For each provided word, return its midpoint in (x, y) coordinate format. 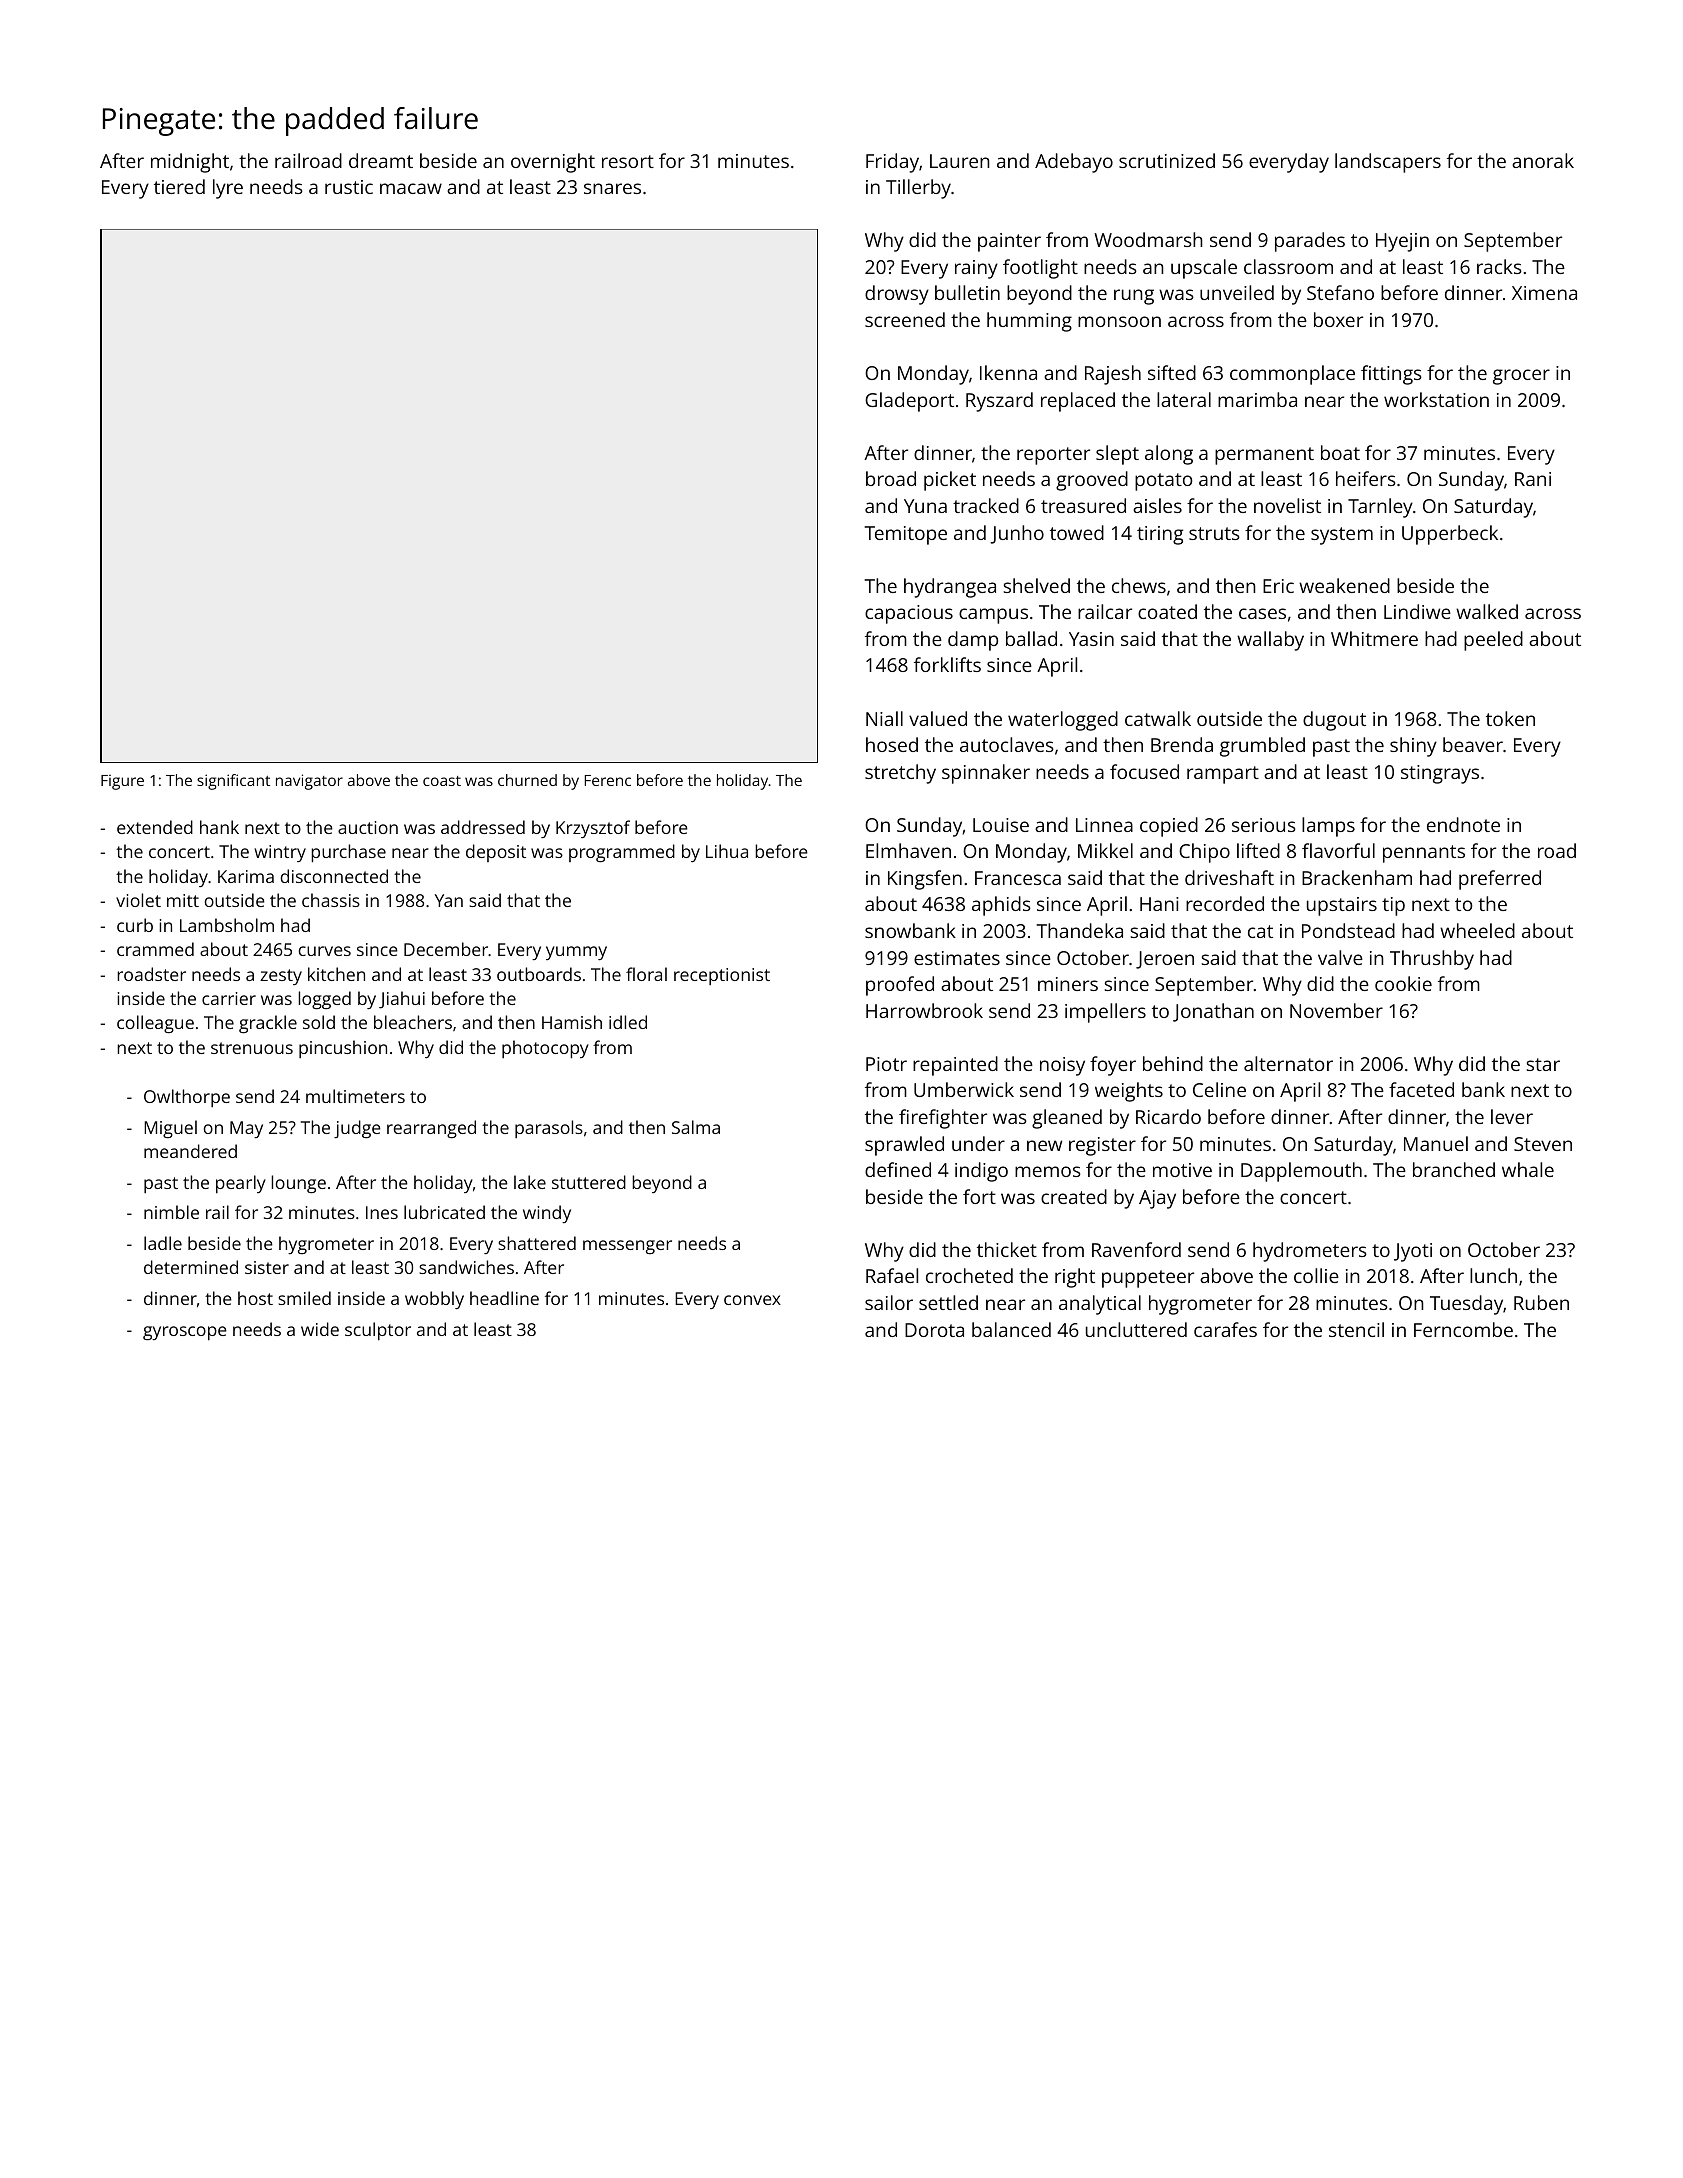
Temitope (906, 535)
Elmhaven (908, 850)
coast (442, 781)
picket (950, 481)
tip (1393, 906)
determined (191, 1267)
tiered (179, 186)
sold (319, 1022)
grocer (1521, 377)
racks (1499, 266)
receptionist (722, 976)
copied (1169, 827)
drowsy (897, 295)
